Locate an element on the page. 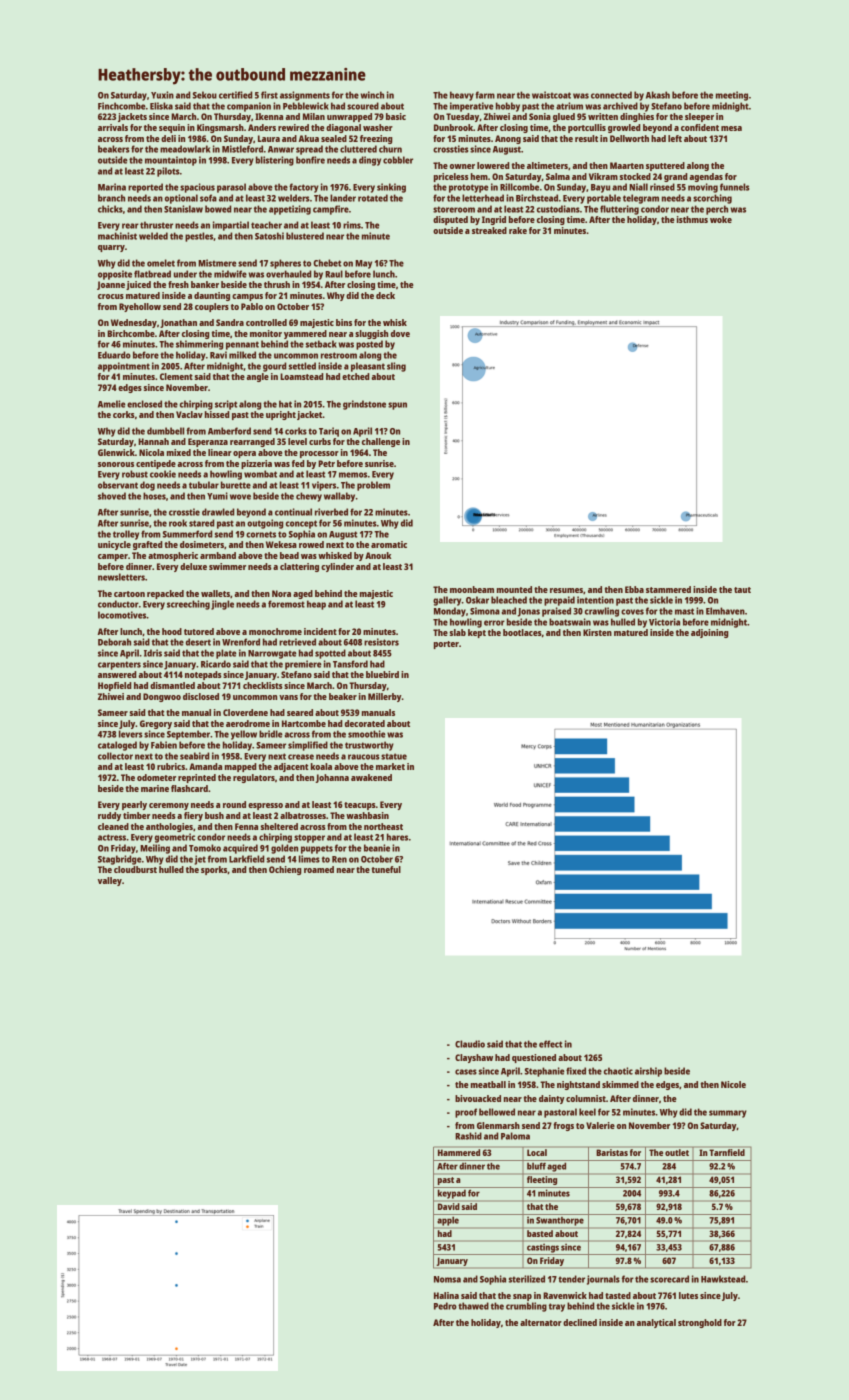 The height and width of the document is (1400, 849). tuneful is located at coordinates (386, 869).
